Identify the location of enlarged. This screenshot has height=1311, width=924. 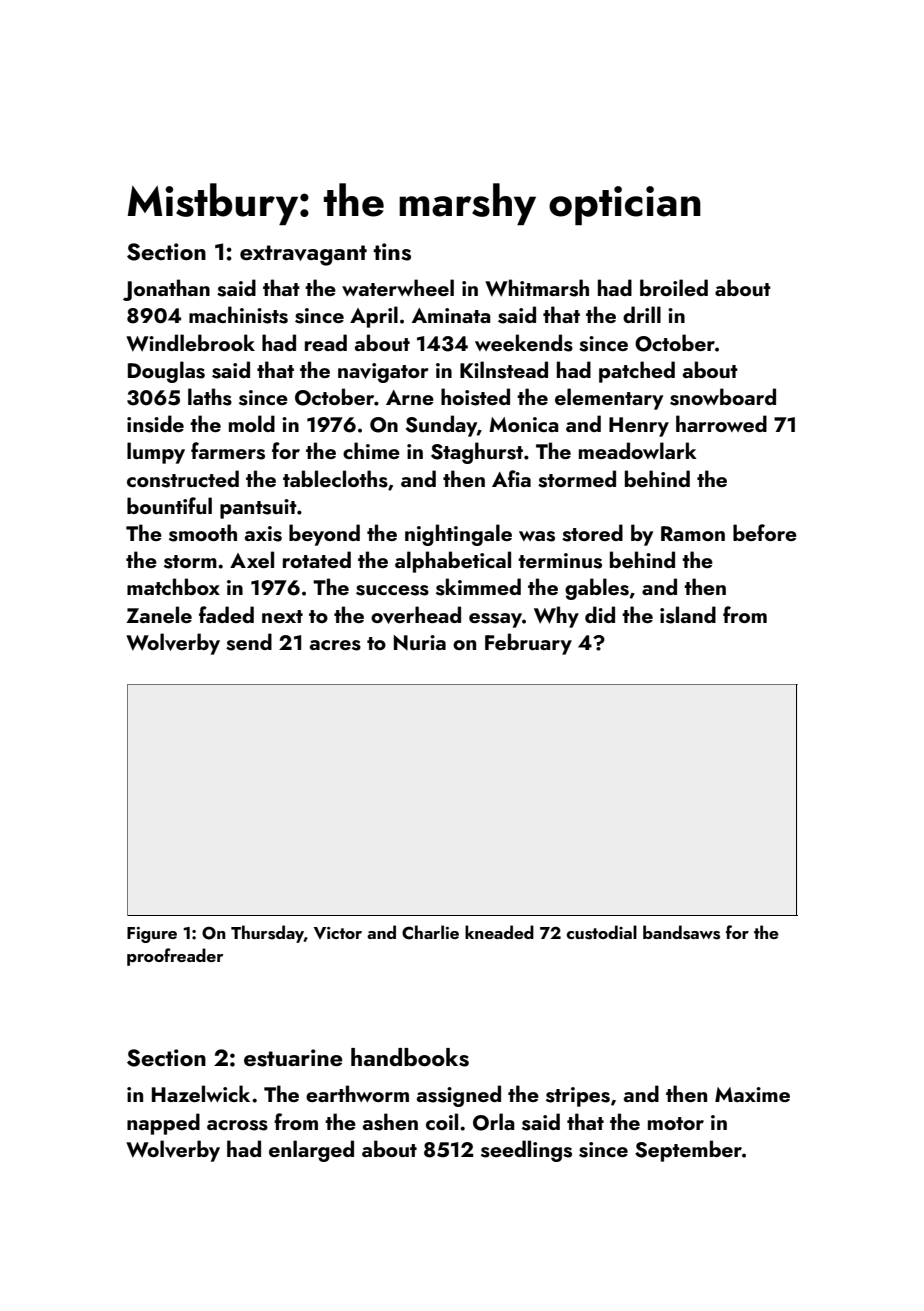
(311, 1151).
